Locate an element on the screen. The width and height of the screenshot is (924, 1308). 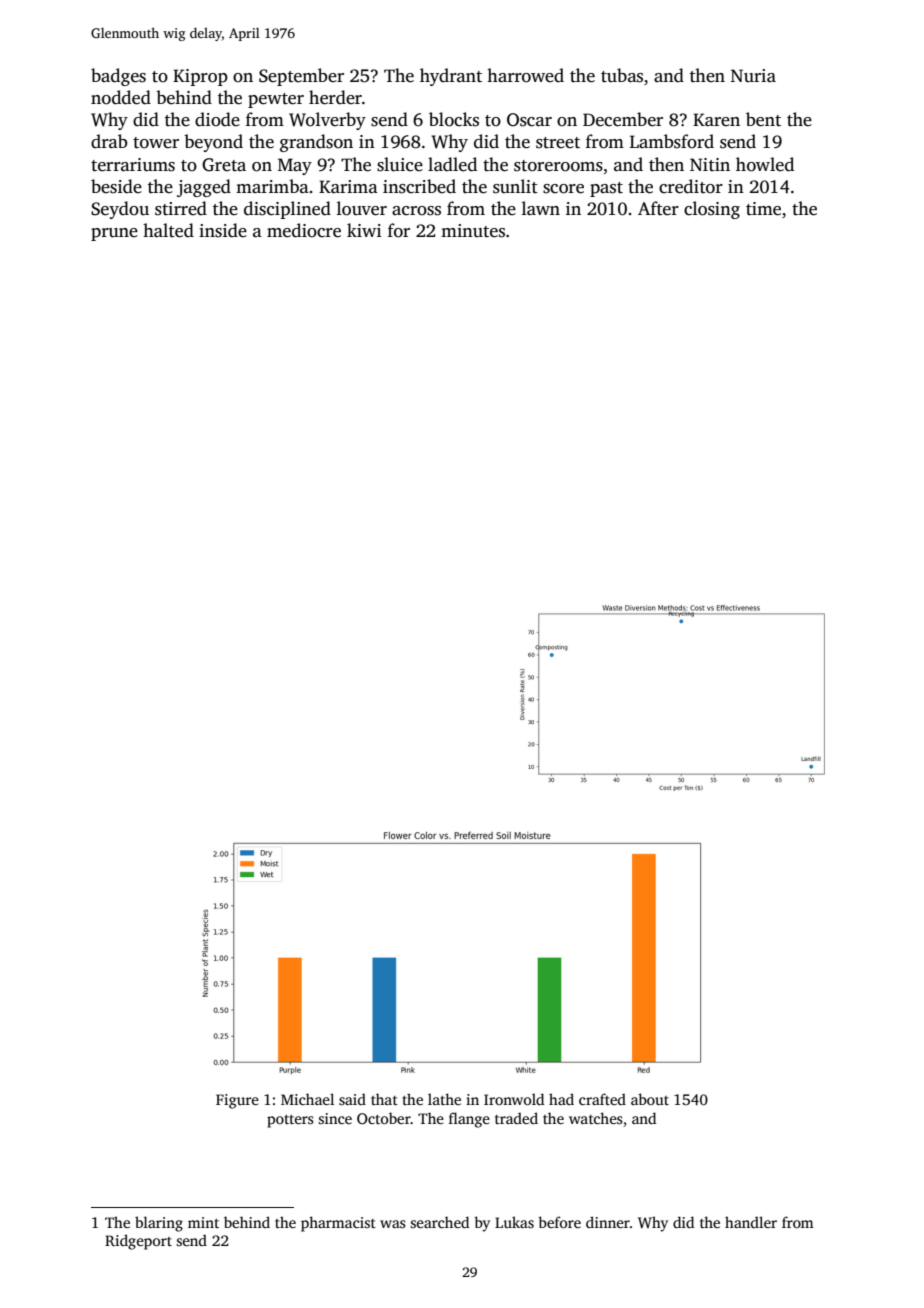
tubas is located at coordinates (622, 75).
